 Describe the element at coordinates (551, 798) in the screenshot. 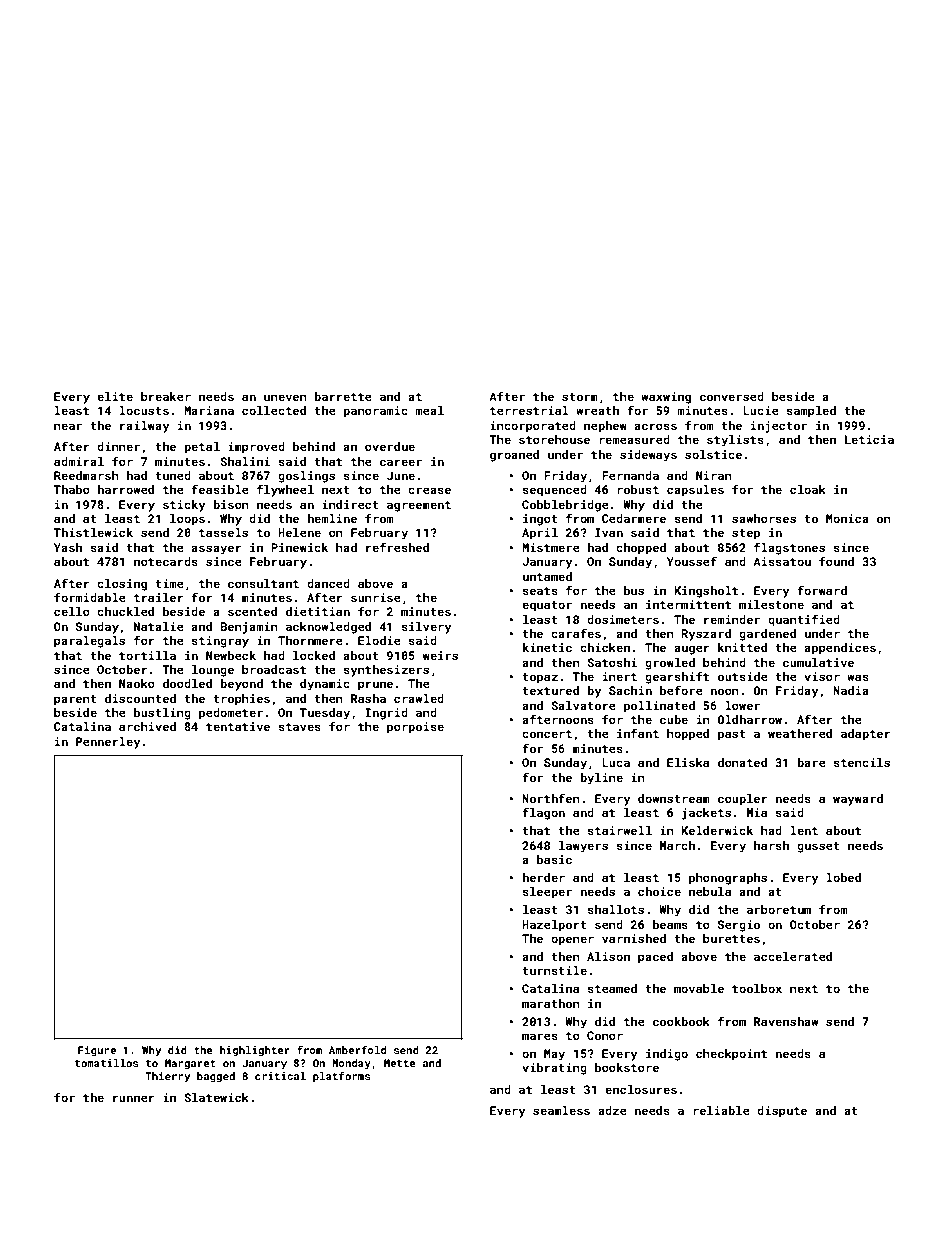

I see `Northfen` at that location.
